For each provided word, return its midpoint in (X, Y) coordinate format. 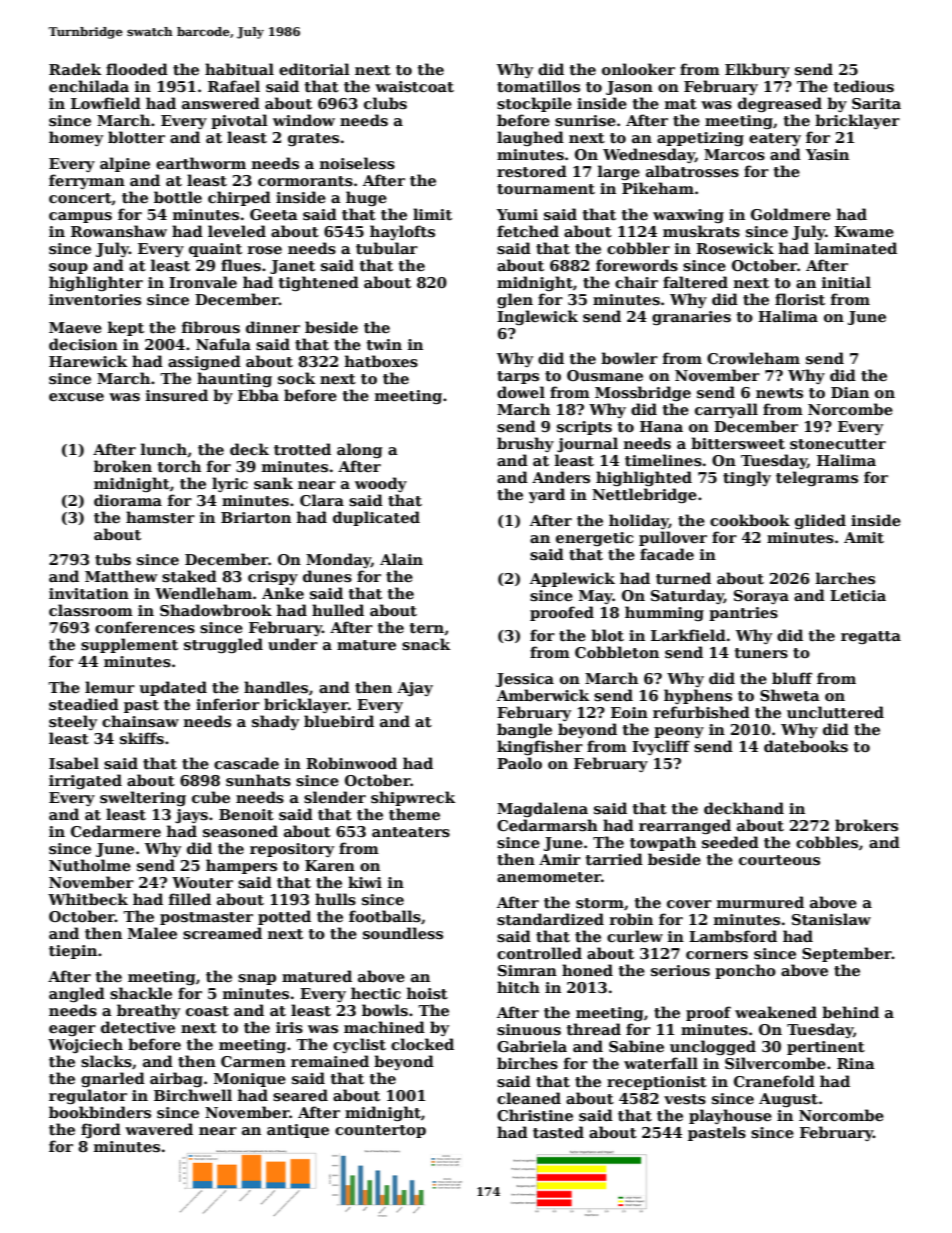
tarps (518, 377)
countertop (380, 1131)
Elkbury (757, 70)
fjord (101, 1130)
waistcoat (414, 86)
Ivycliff (661, 747)
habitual (239, 69)
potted (284, 917)
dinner (273, 327)
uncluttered (835, 712)
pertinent (826, 1048)
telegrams (817, 478)
